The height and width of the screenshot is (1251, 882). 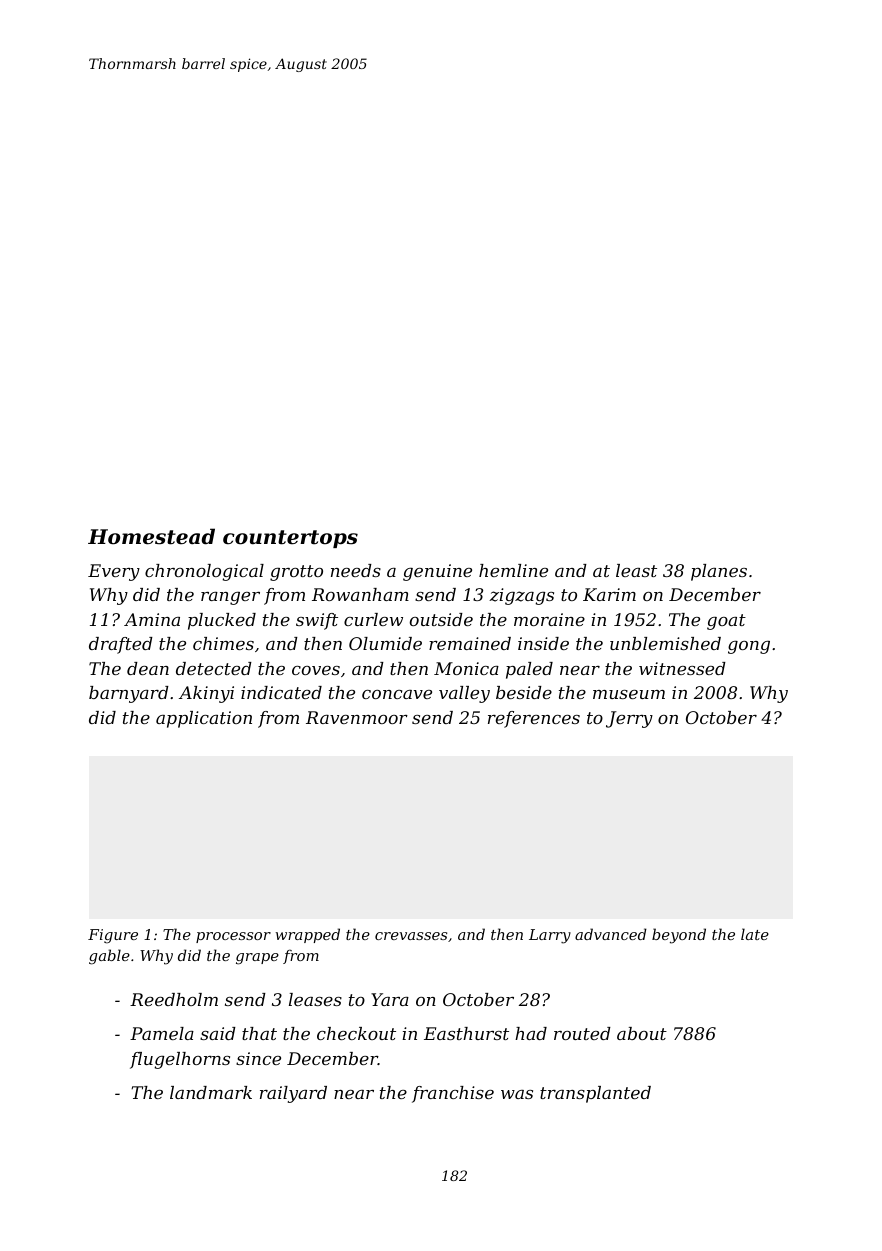 I want to click on crevasses, so click(x=411, y=936).
